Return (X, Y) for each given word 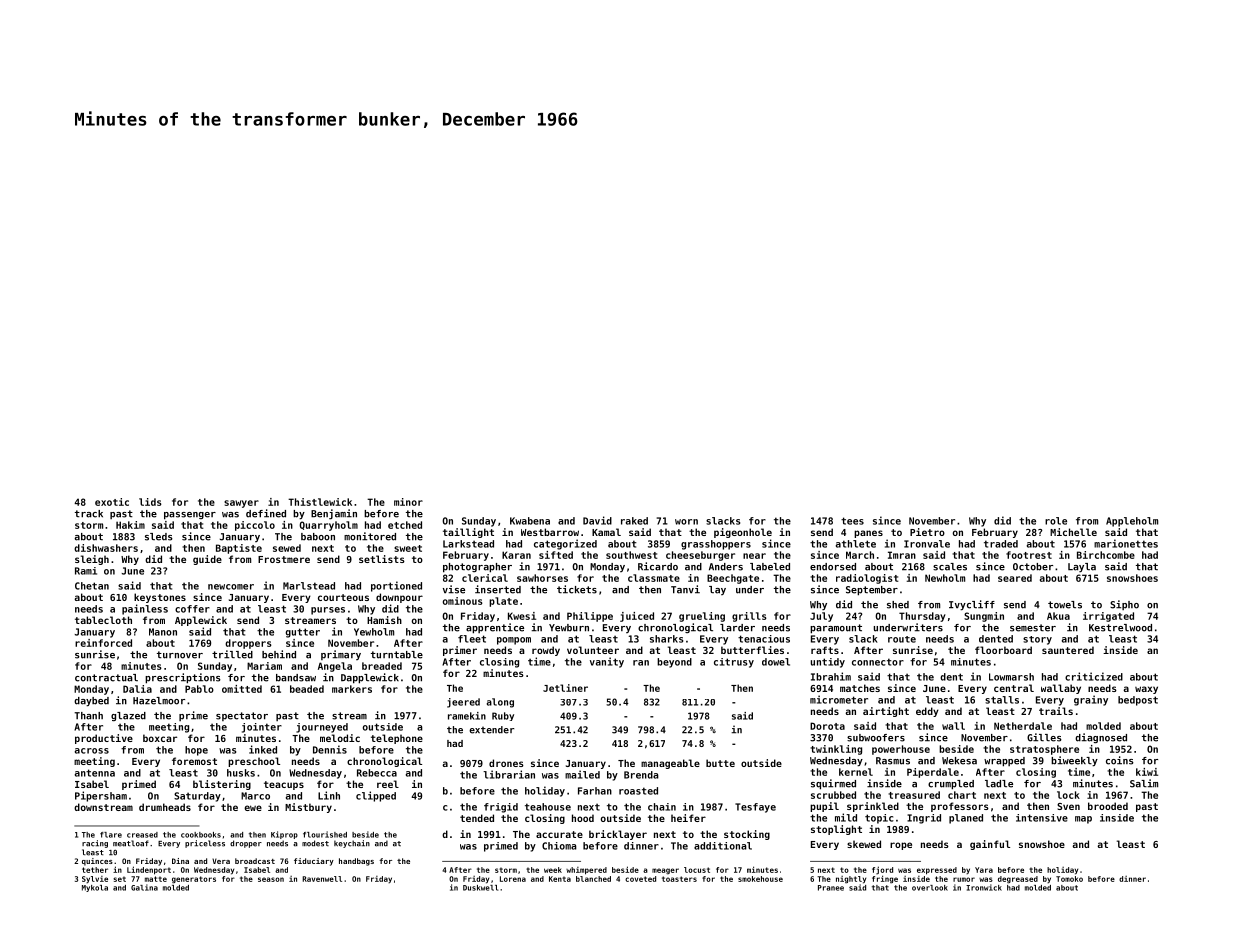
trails (1056, 711)
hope (196, 751)
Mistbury (308, 808)
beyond (674, 663)
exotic (112, 502)
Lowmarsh (1011, 677)
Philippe (590, 617)
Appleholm (1132, 522)
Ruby (503, 716)
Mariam (264, 666)
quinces (97, 862)
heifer (688, 818)
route (902, 639)
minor (408, 502)
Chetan (92, 586)
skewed (864, 844)
